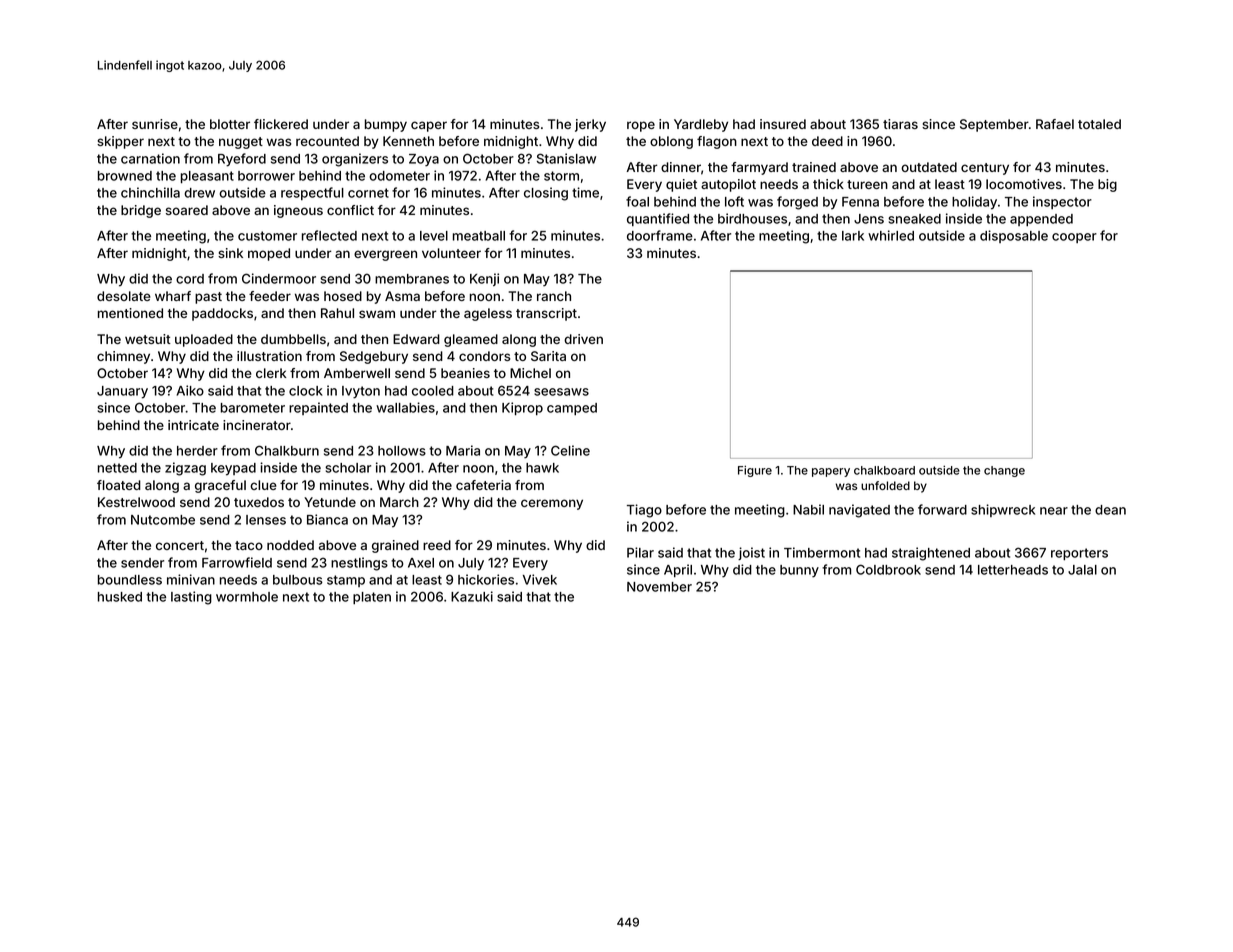  What do you see at coordinates (190, 279) in the image?
I see `cord` at bounding box center [190, 279].
